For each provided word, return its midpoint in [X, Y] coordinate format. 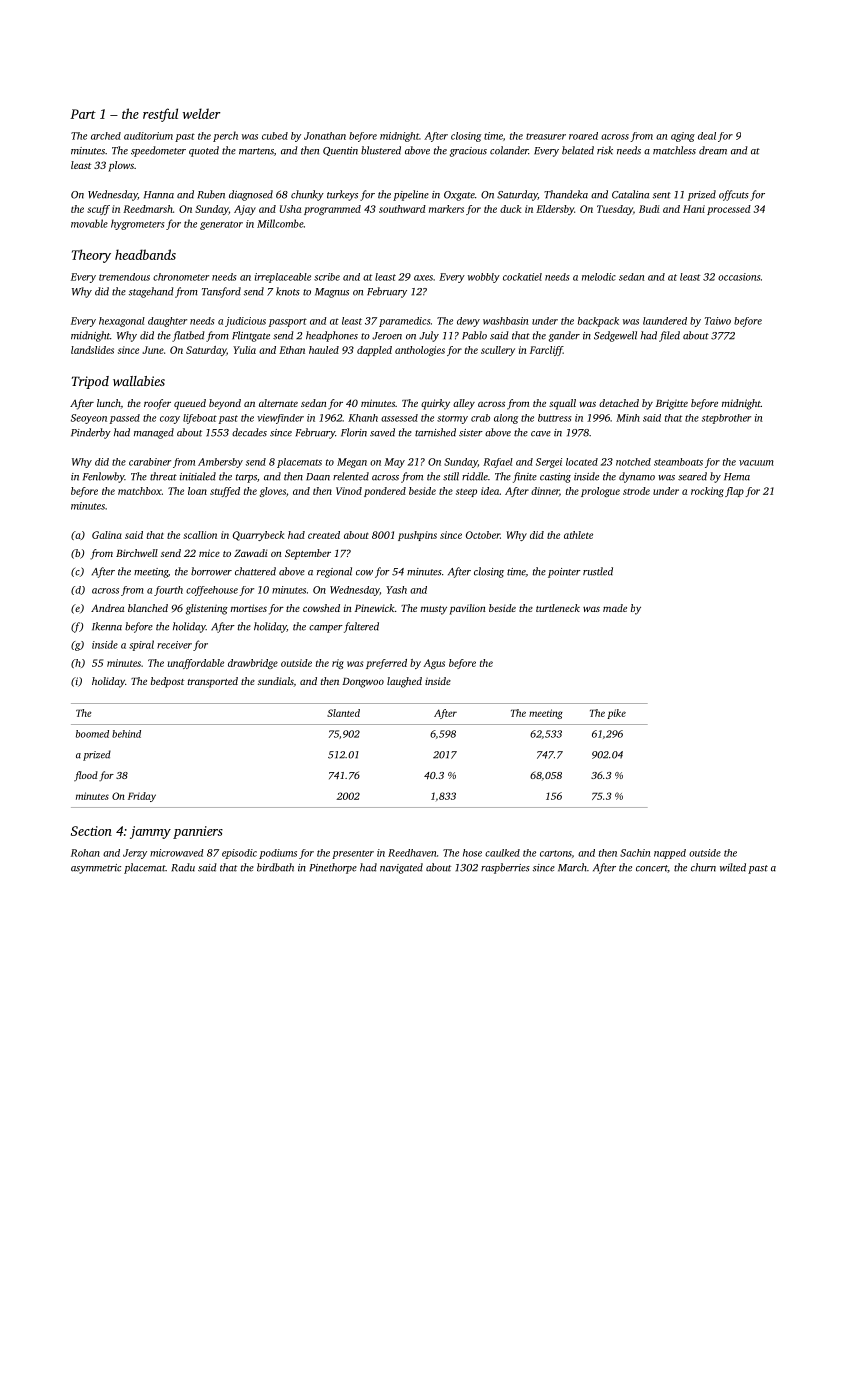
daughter [167, 322]
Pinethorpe [333, 868]
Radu [183, 867]
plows [121, 166]
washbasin [505, 321]
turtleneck [558, 608]
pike [616, 714]
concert [652, 869]
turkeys [342, 195]
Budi [649, 209]
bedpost [167, 682]
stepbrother [726, 419]
